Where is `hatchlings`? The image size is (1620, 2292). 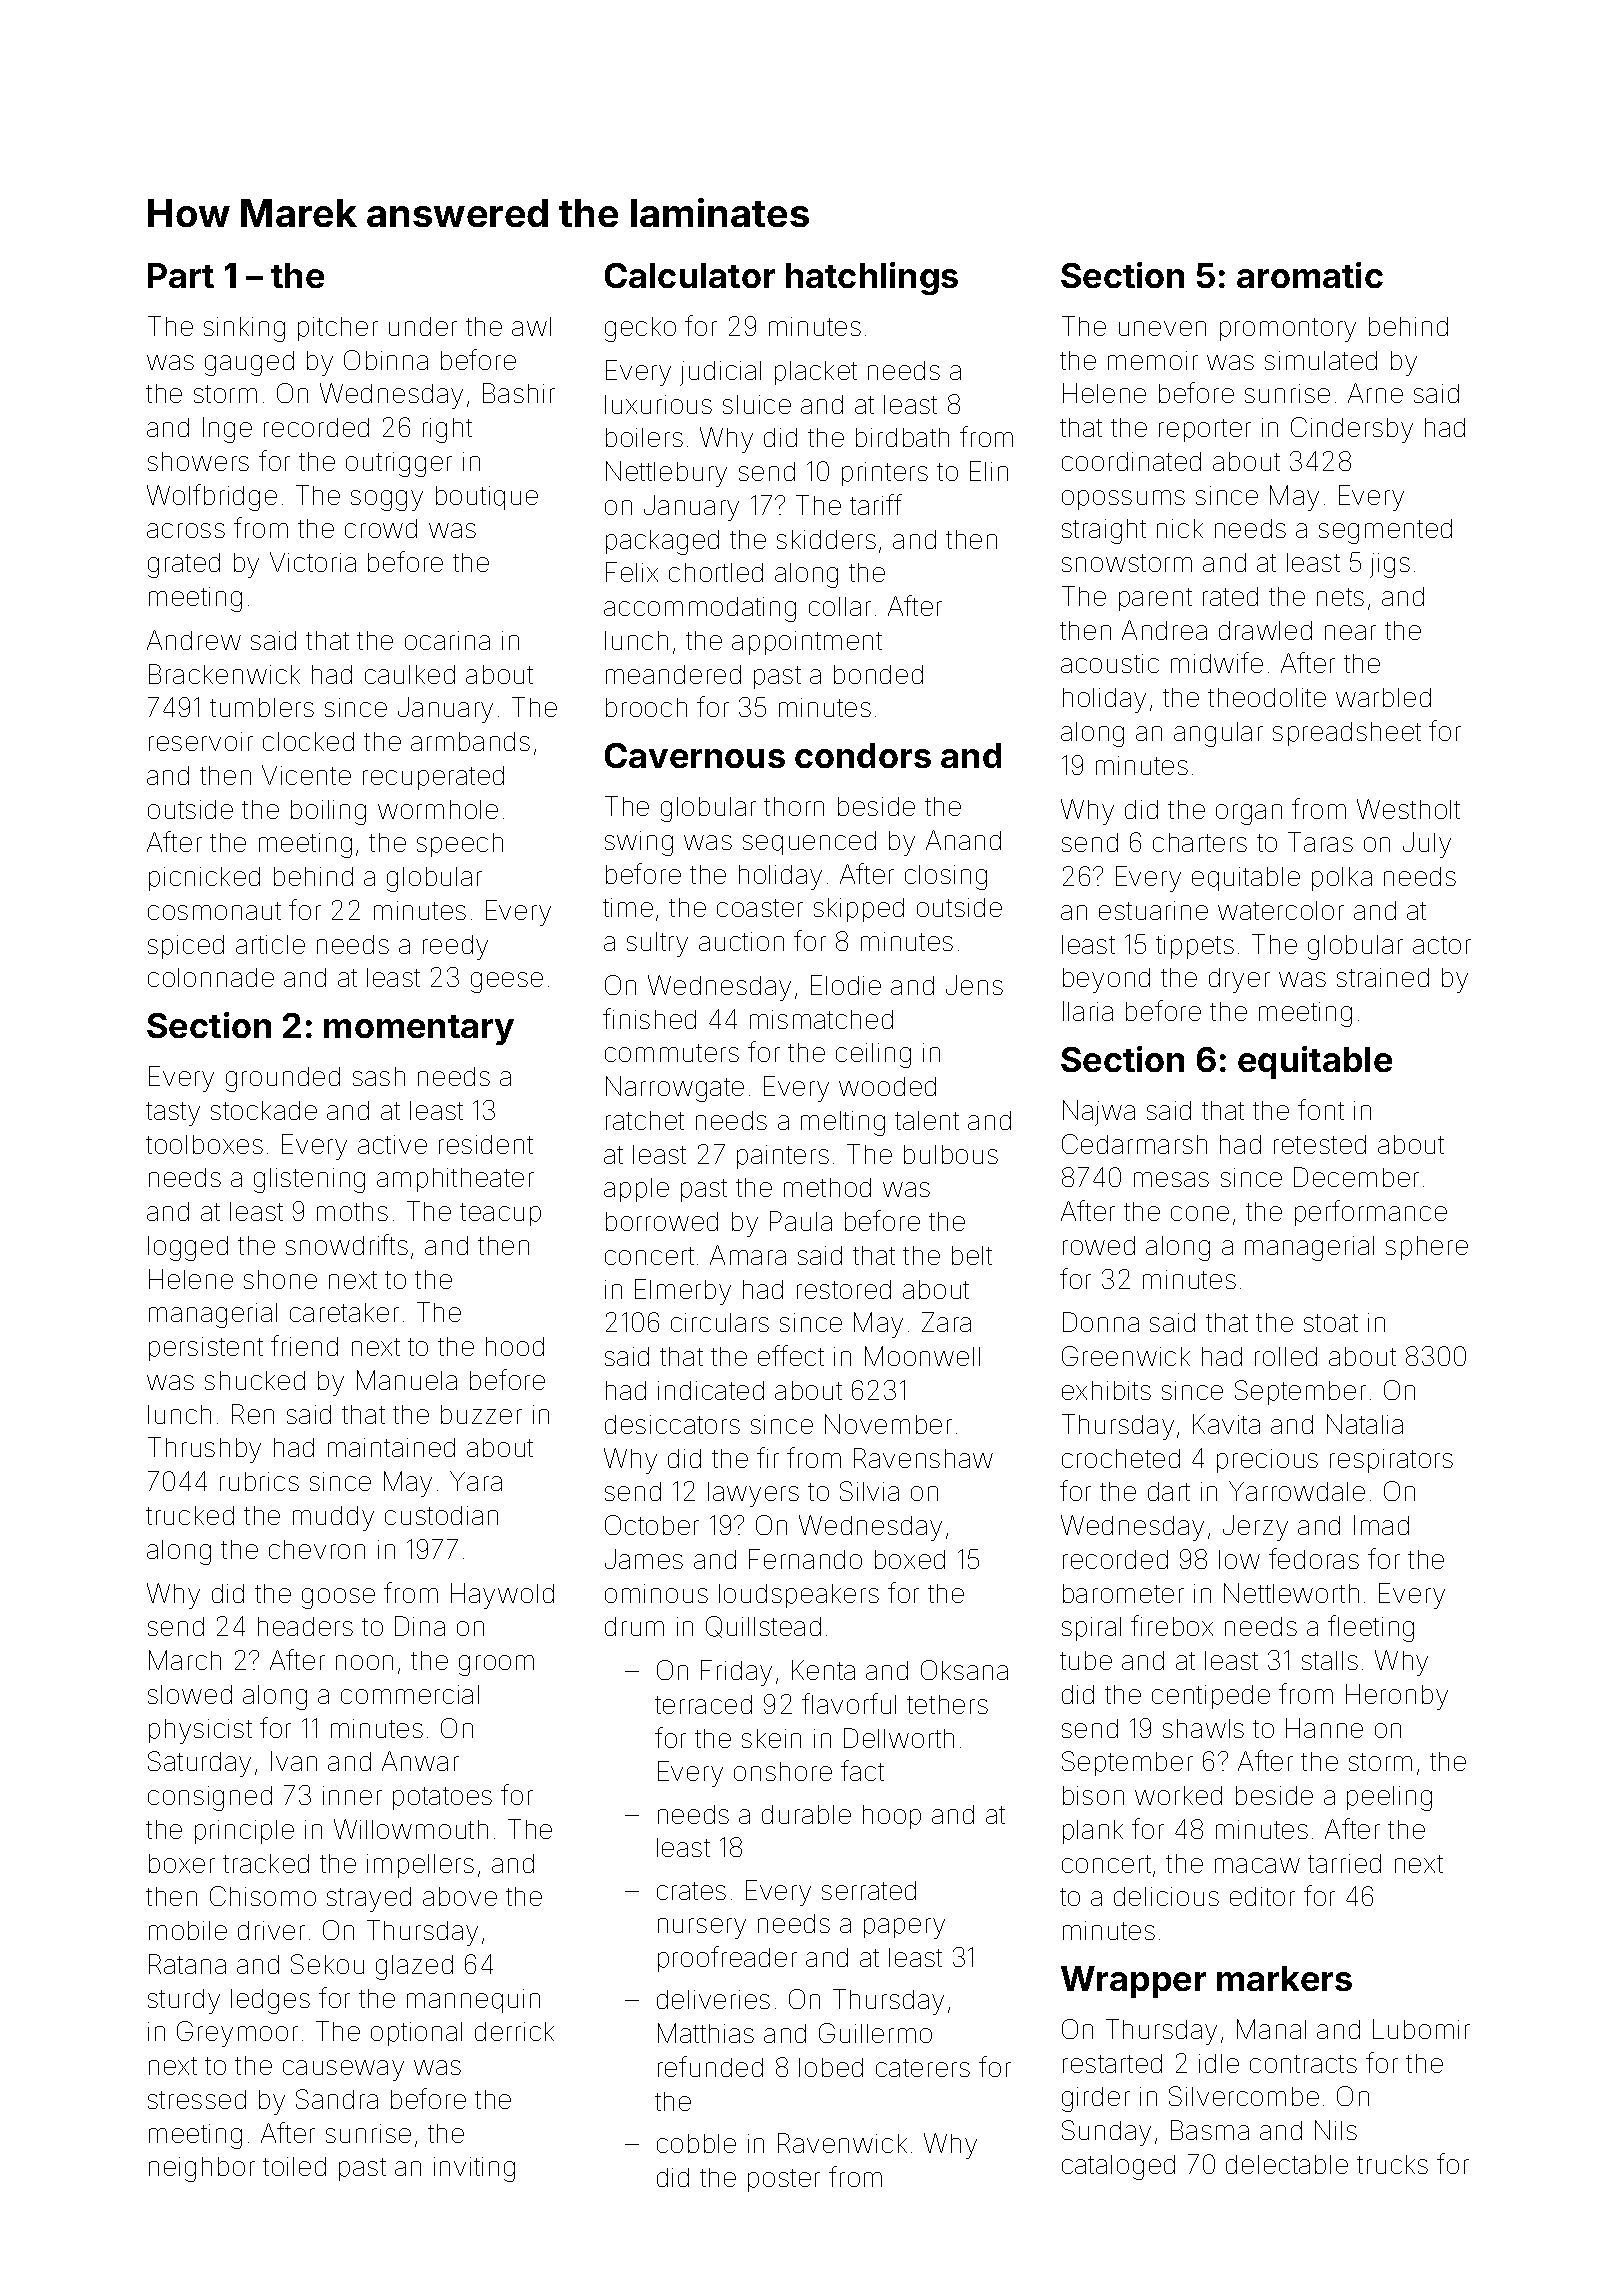
hatchlings is located at coordinates (872, 278).
